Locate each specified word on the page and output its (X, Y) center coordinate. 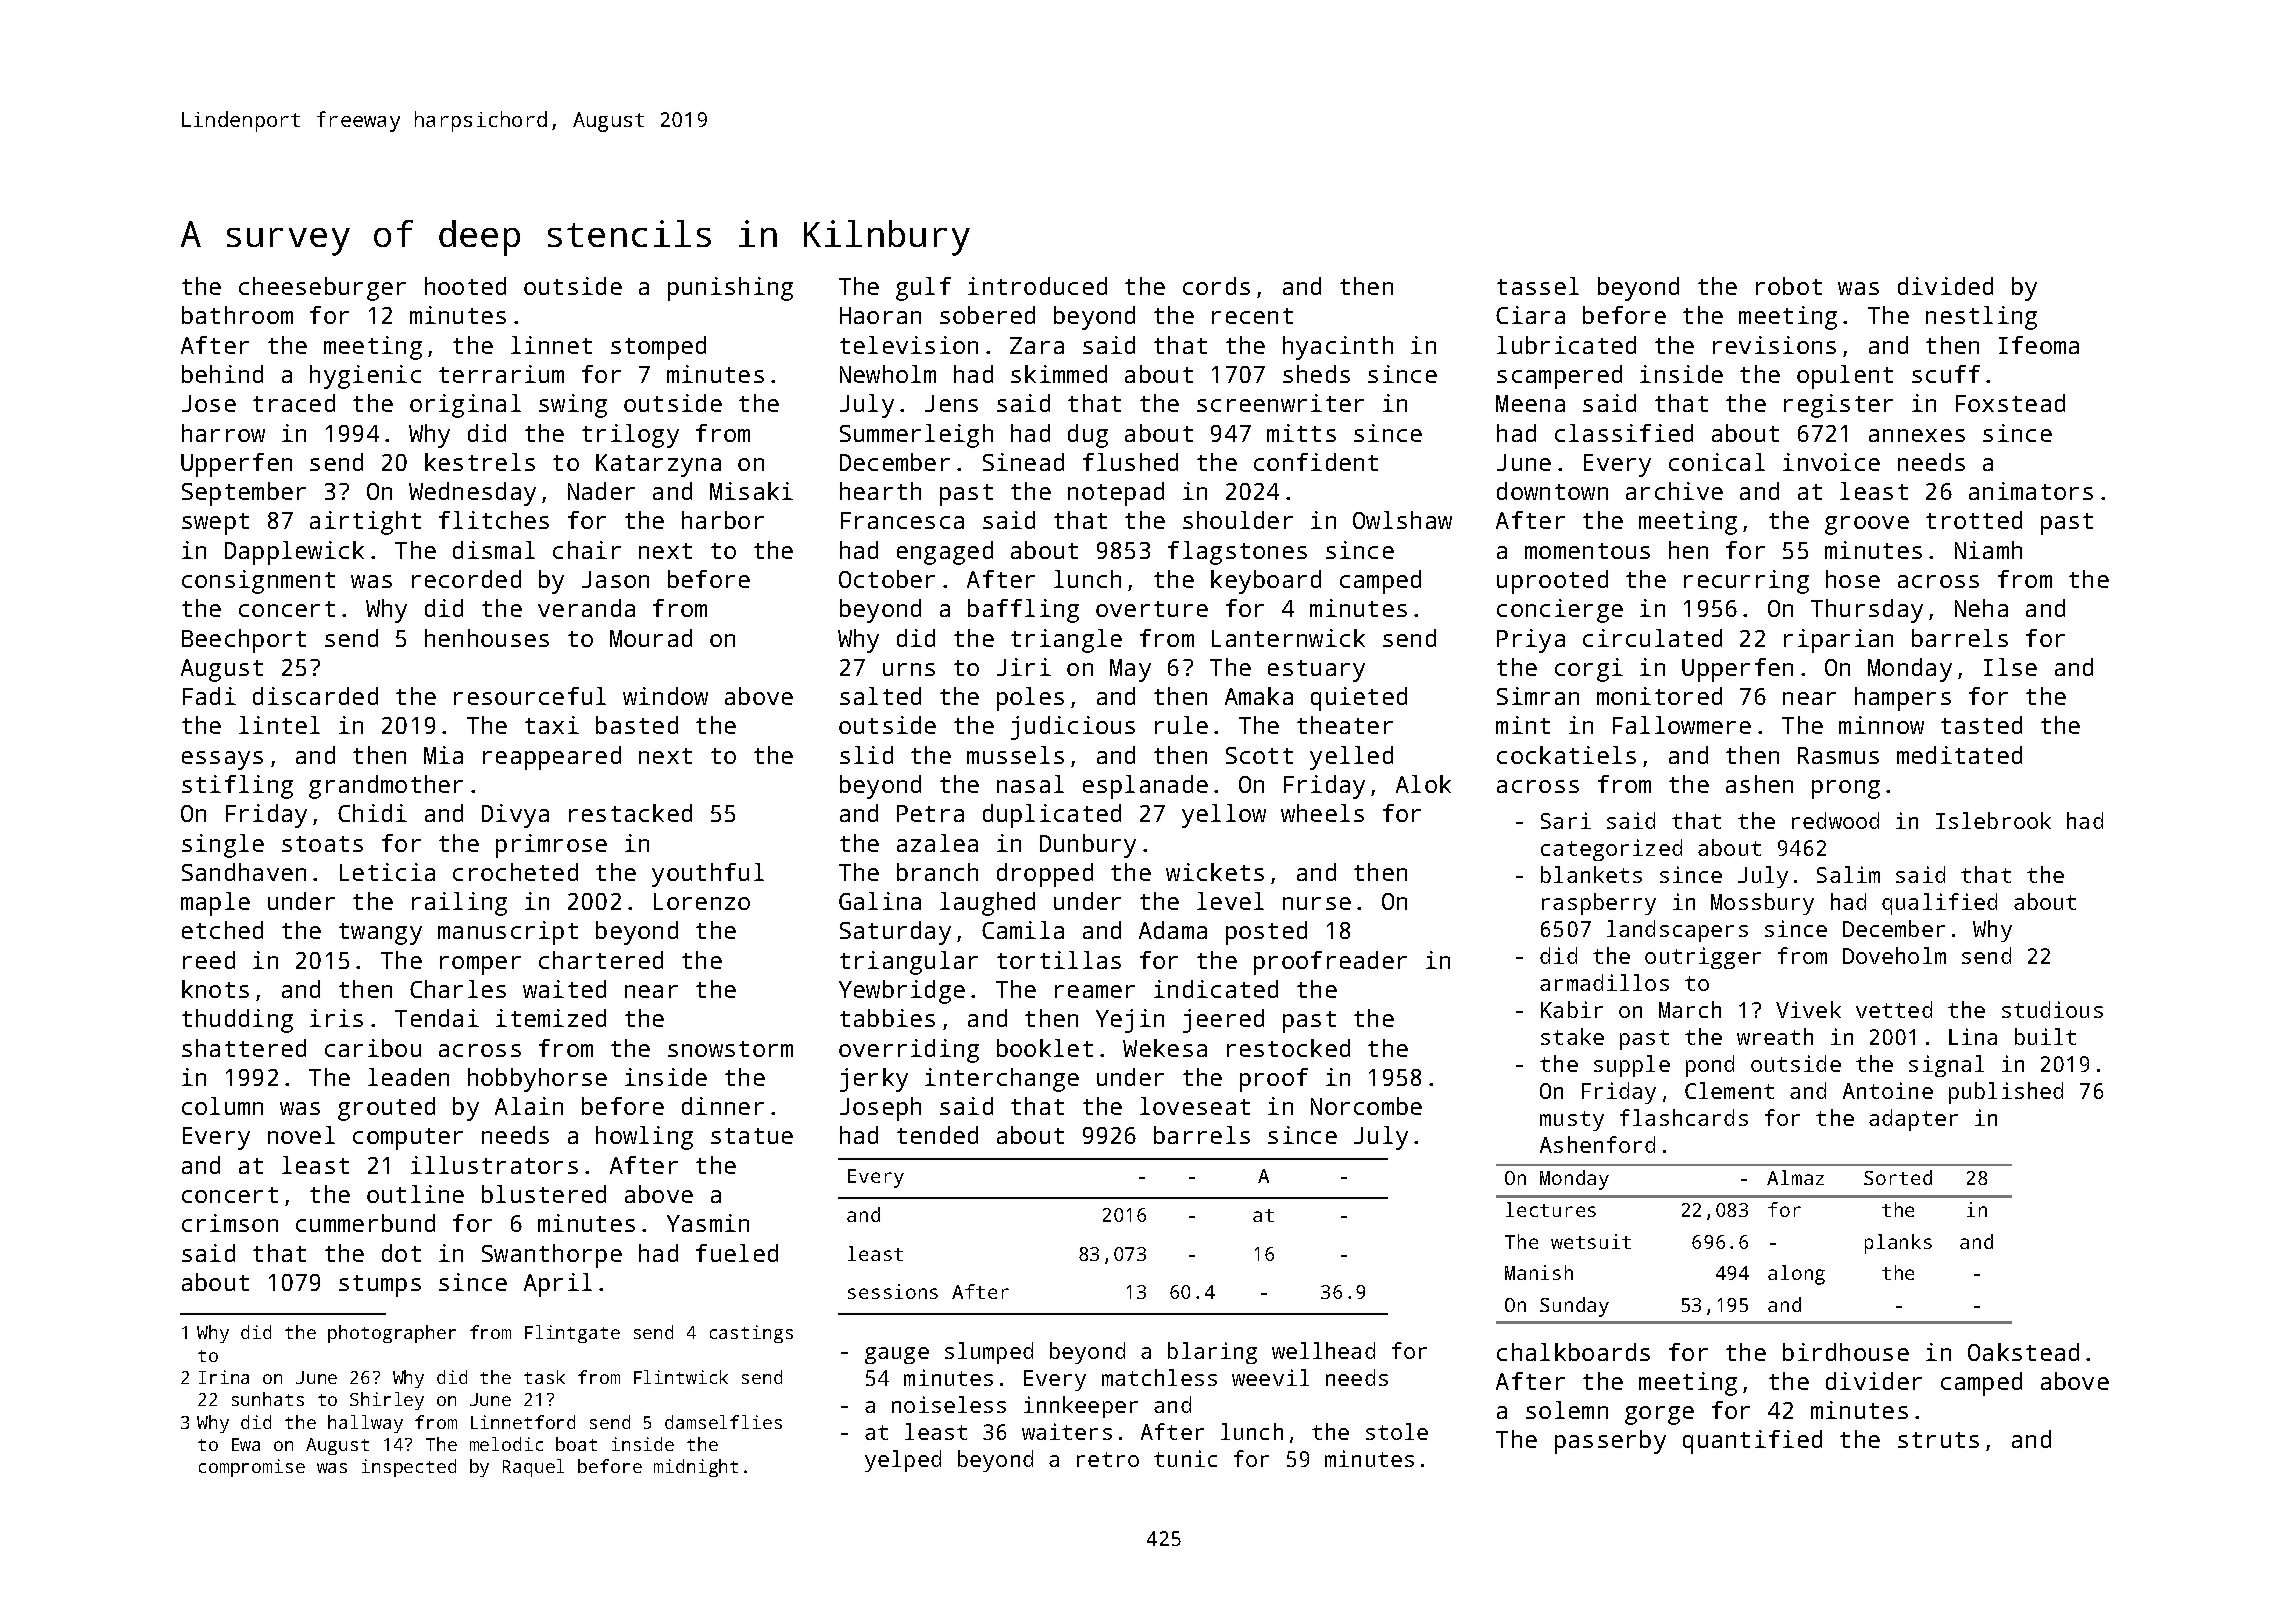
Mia (443, 755)
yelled (1351, 758)
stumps (380, 1286)
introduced (1037, 286)
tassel (1538, 286)
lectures (1551, 1209)
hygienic (365, 377)
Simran (1538, 696)
